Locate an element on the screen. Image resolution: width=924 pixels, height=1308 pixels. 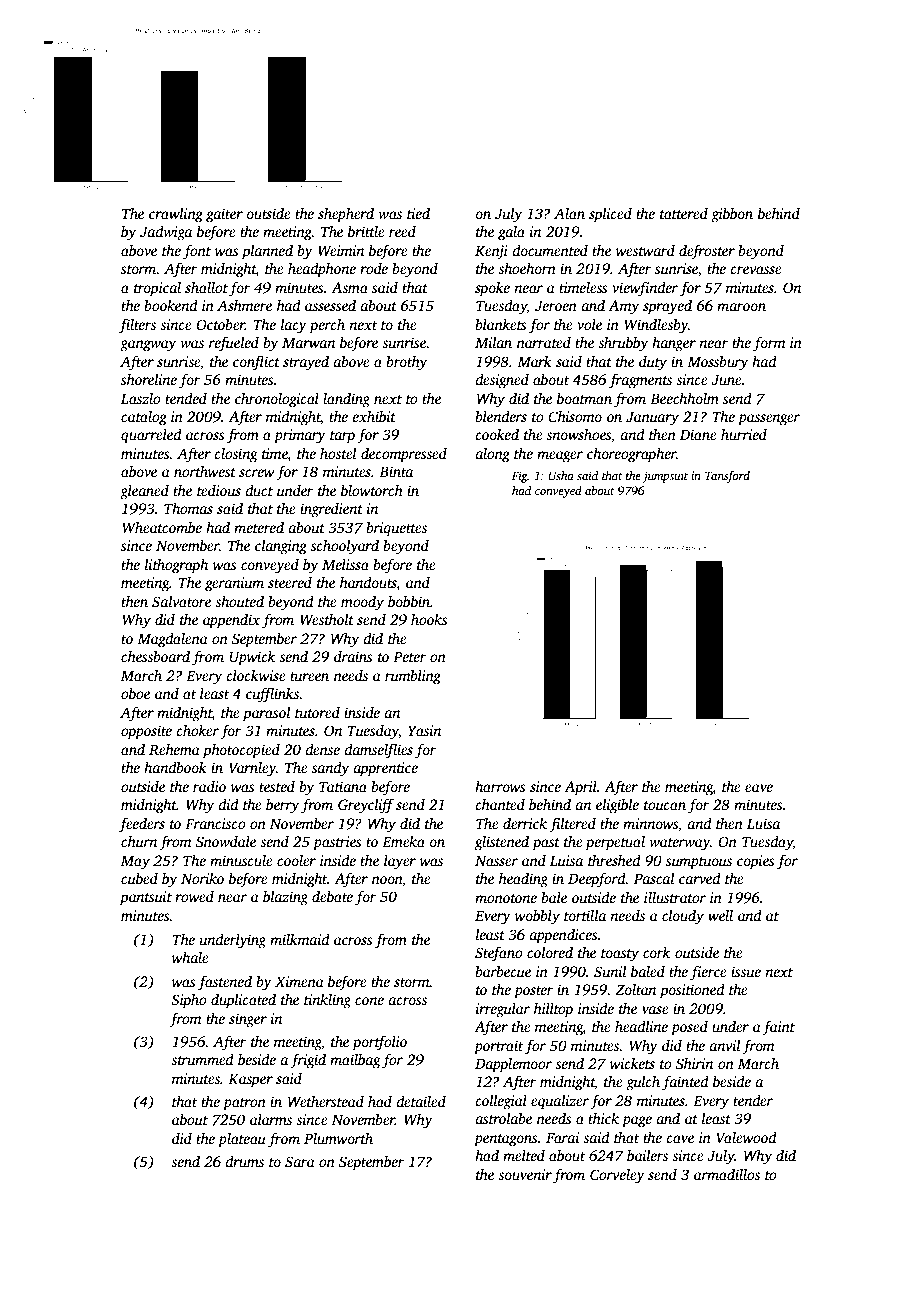
drums is located at coordinates (244, 1161).
